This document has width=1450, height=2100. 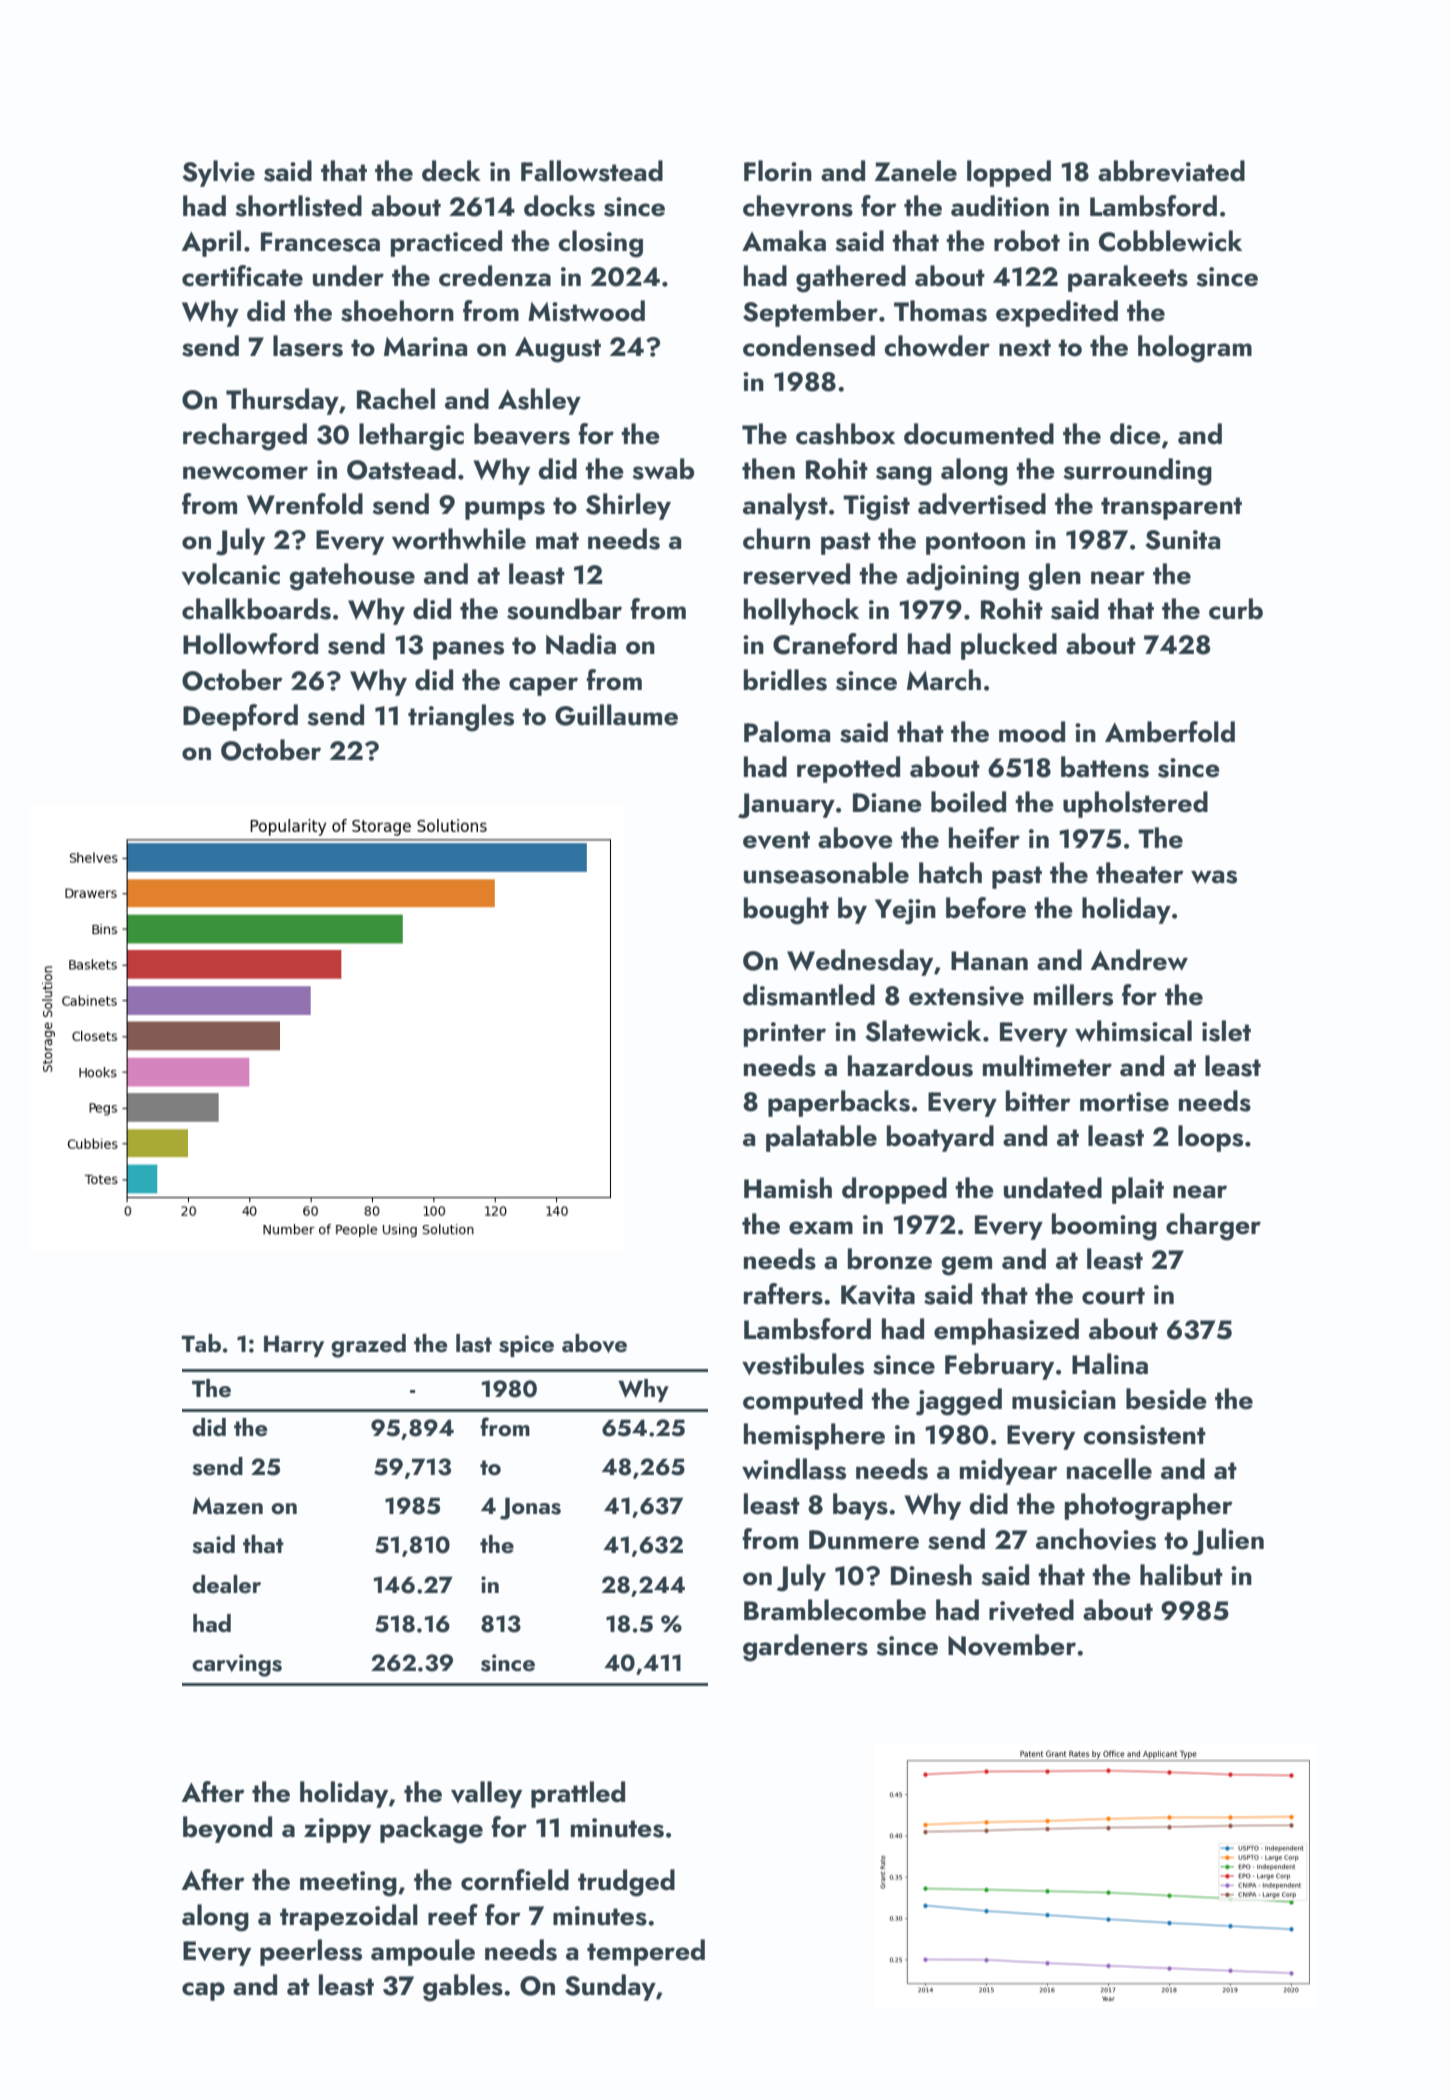 What do you see at coordinates (461, 718) in the document?
I see `triangles` at bounding box center [461, 718].
